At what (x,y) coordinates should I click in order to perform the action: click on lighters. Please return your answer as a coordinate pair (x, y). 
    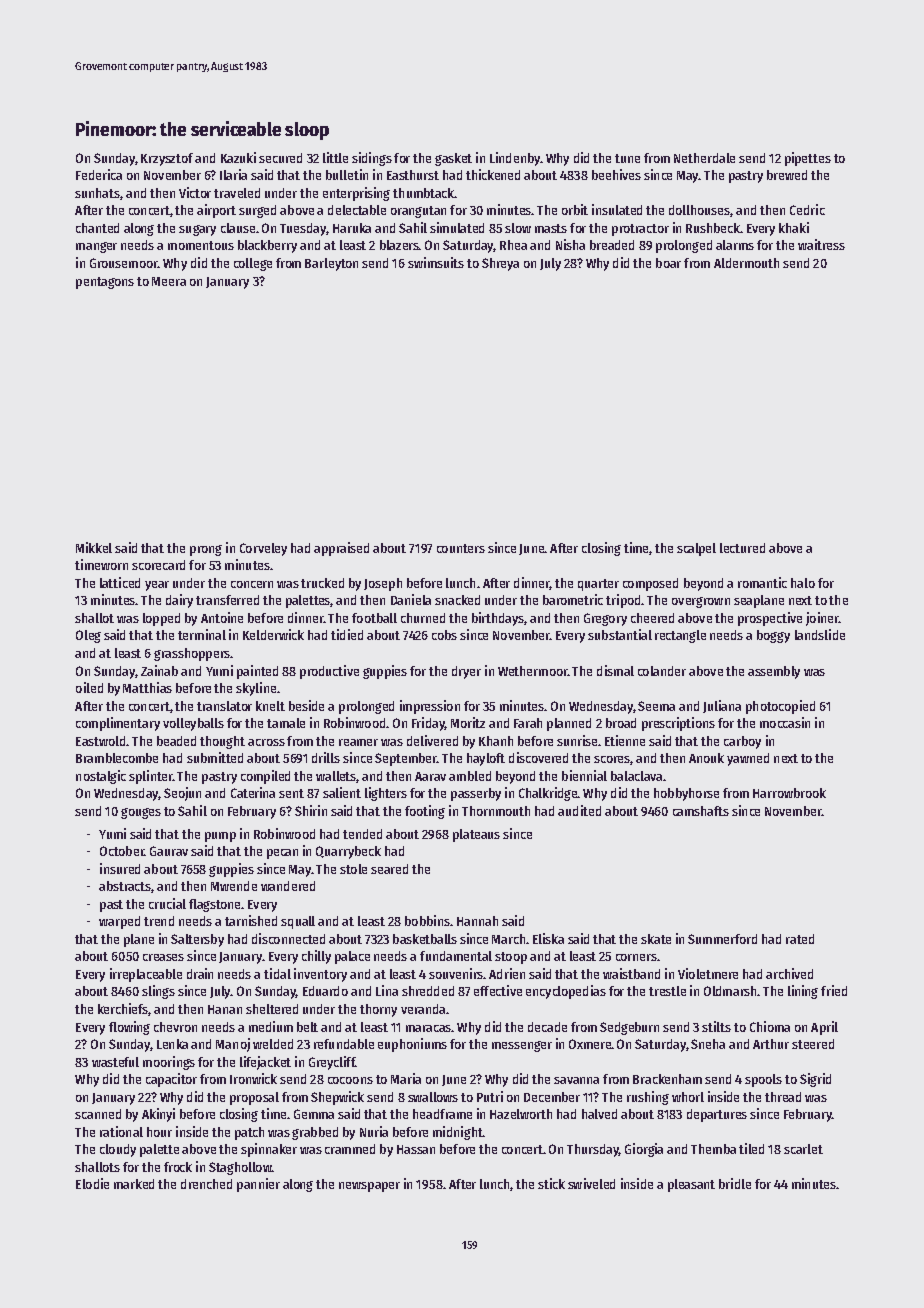
    Looking at the image, I should click on (386, 794).
